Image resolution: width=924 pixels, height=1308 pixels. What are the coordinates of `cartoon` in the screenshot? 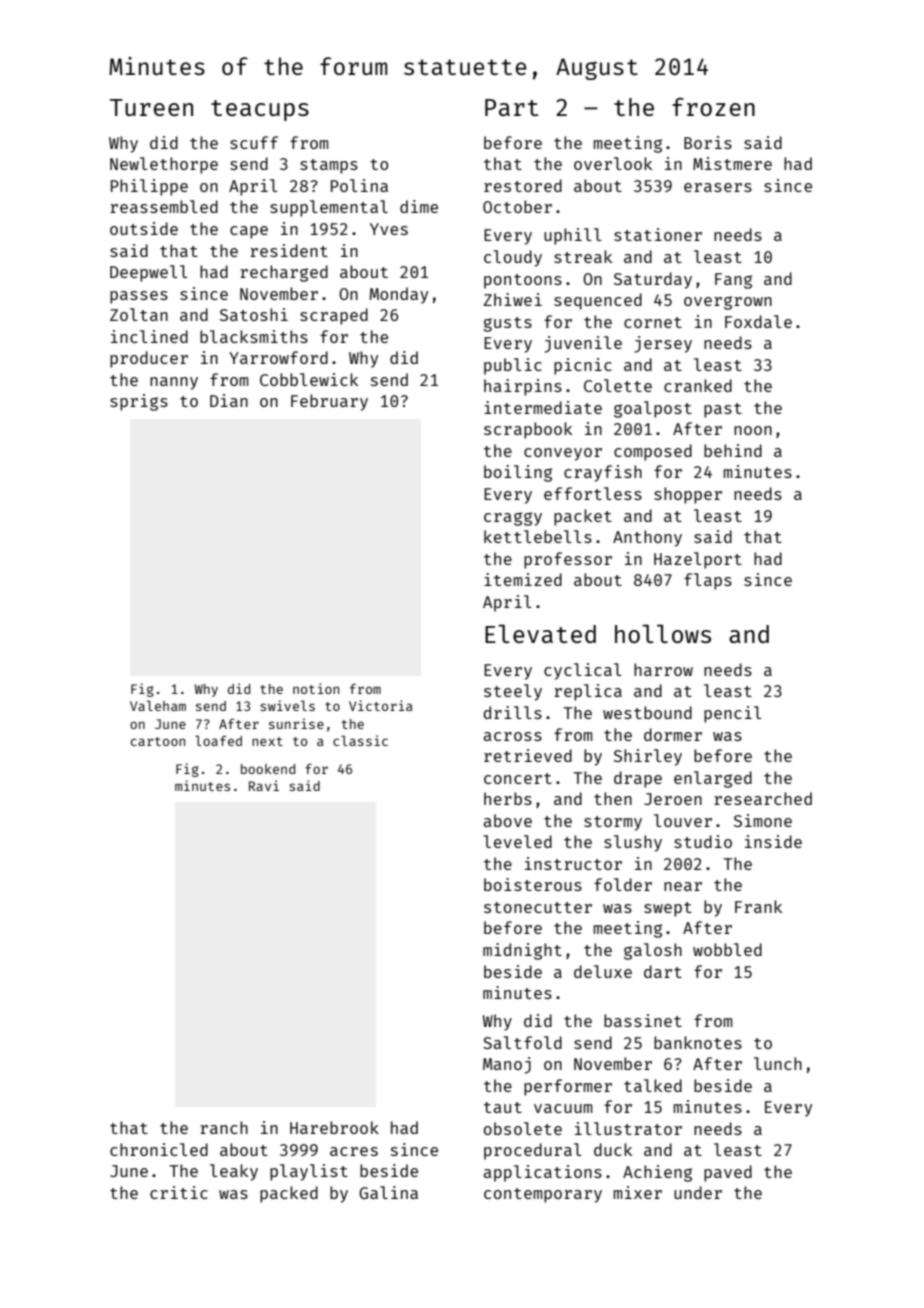 It's located at (158, 741).
